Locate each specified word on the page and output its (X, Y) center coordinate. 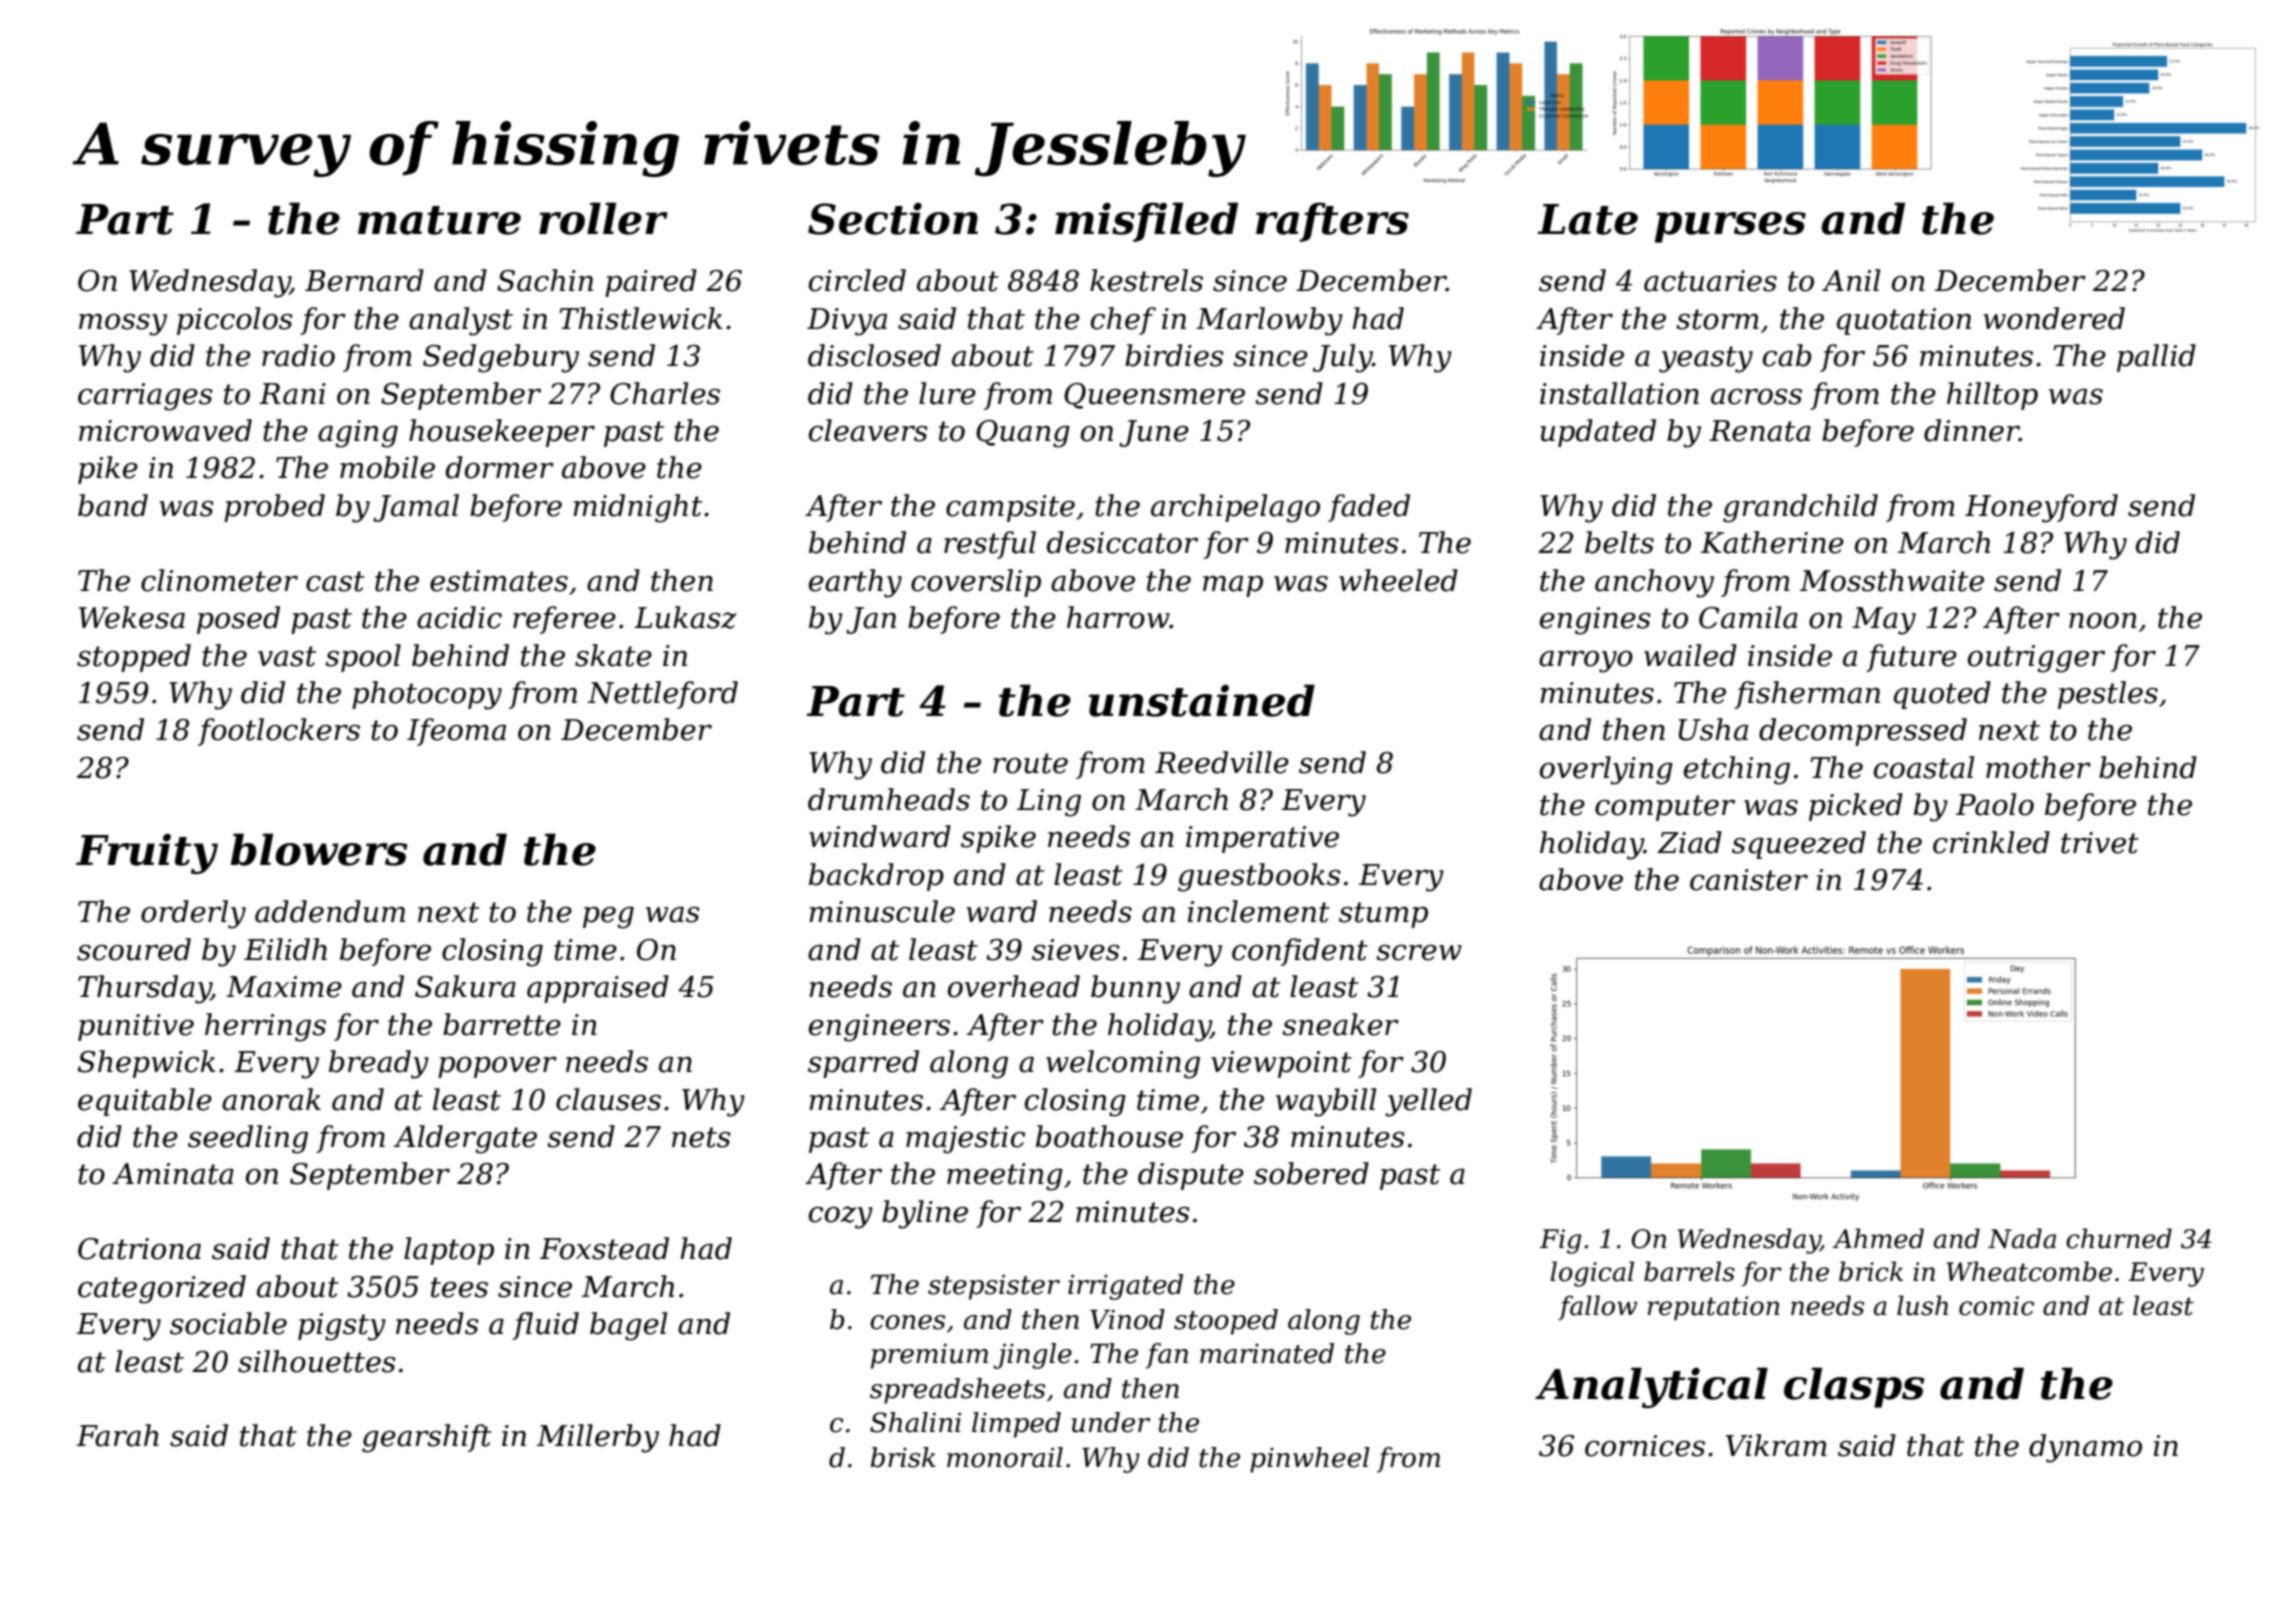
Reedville (1222, 762)
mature (439, 220)
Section (893, 218)
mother (2038, 767)
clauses (608, 1099)
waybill (1326, 1102)
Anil (1851, 280)
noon (2103, 621)
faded (1369, 508)
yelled (1428, 1102)
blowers (318, 849)
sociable (228, 1323)
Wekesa (132, 617)
